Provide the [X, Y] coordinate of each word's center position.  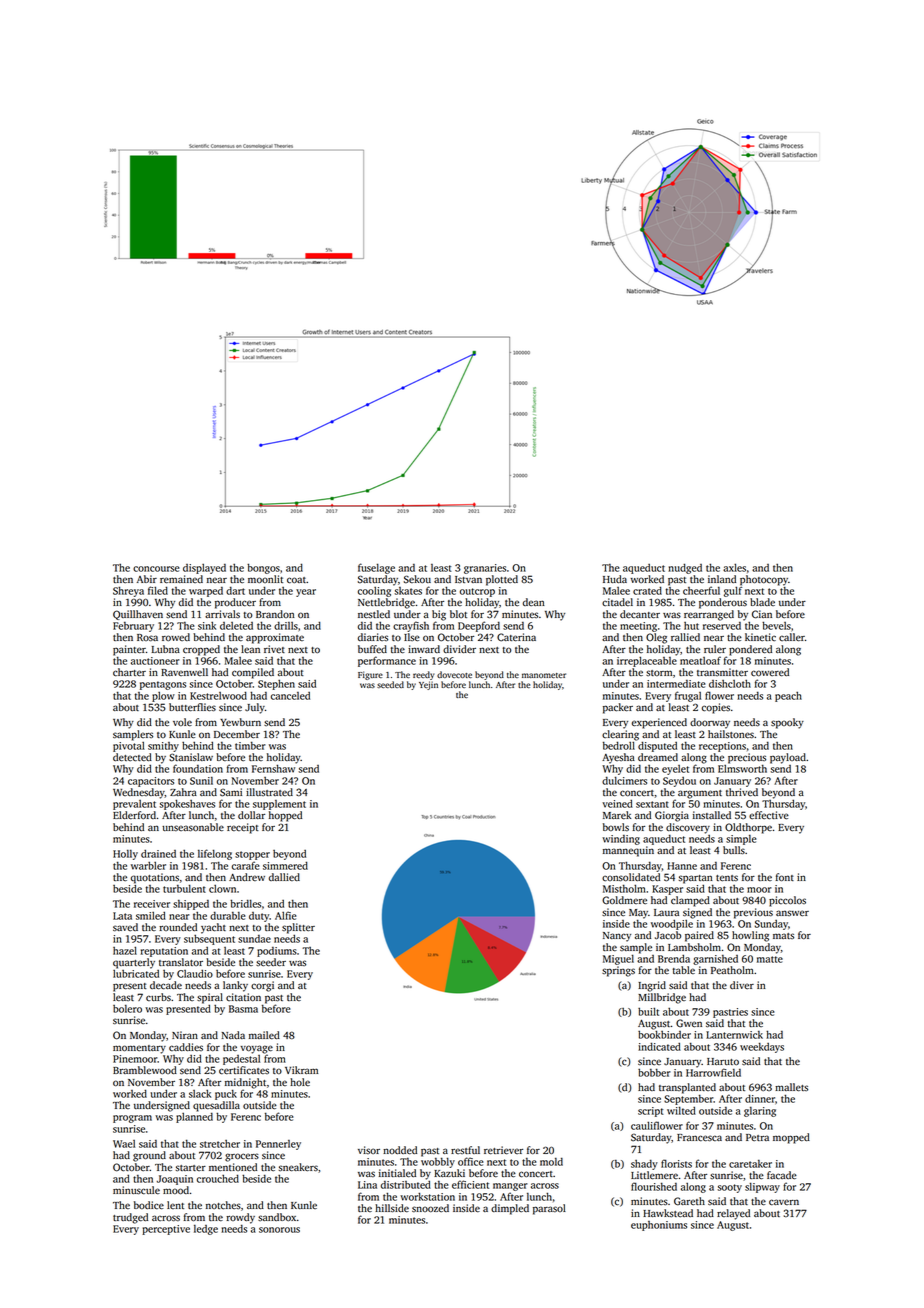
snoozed [430, 1208]
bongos [263, 568]
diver [742, 985]
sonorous [279, 1230]
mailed [264, 1035]
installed [712, 815]
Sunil [201, 781]
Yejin [428, 685]
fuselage [376, 568]
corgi [262, 986]
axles [734, 567]
